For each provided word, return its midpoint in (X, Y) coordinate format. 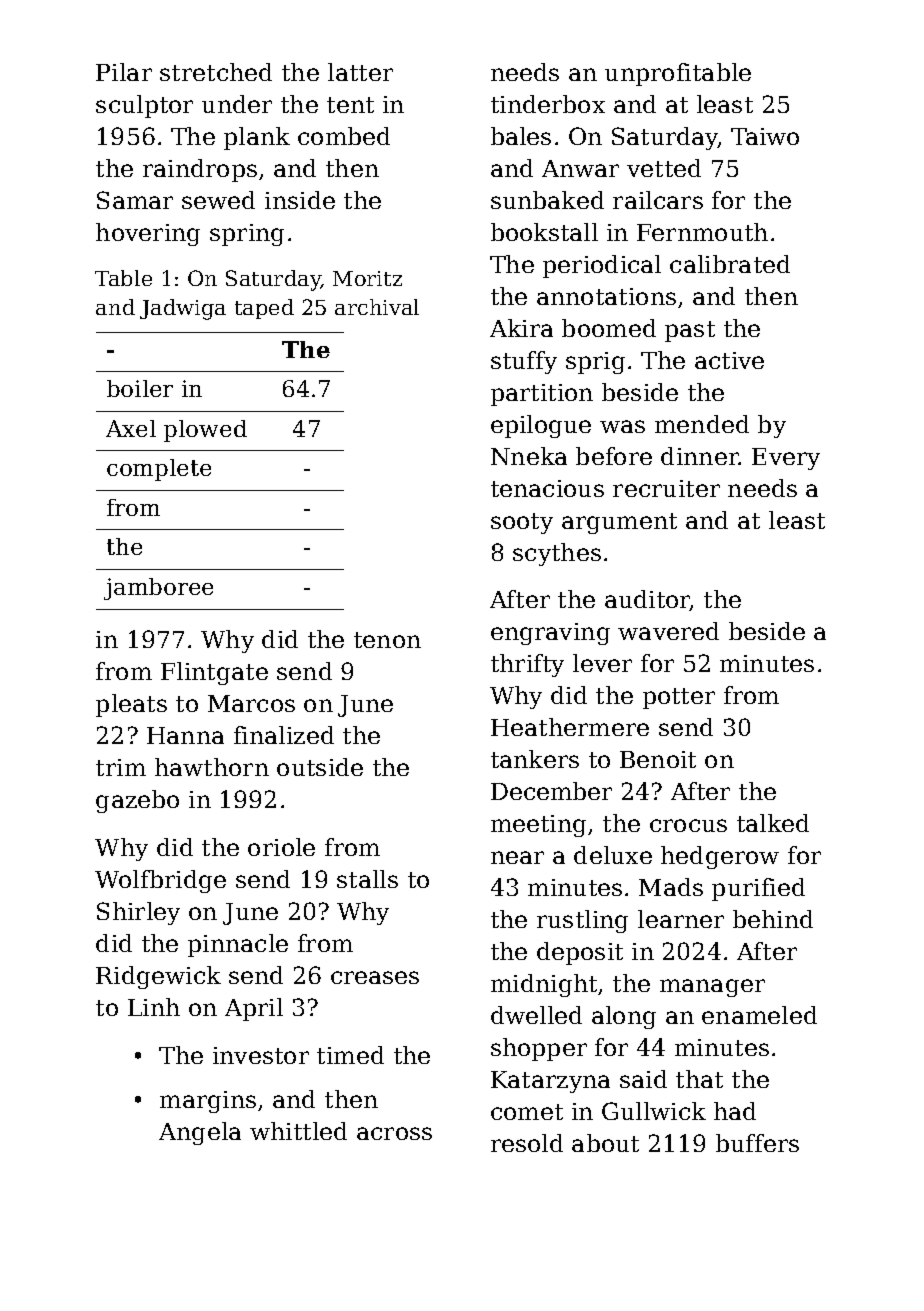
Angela (200, 1133)
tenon (387, 640)
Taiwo (765, 136)
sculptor (144, 106)
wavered (668, 631)
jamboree (158, 589)
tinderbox (548, 104)
